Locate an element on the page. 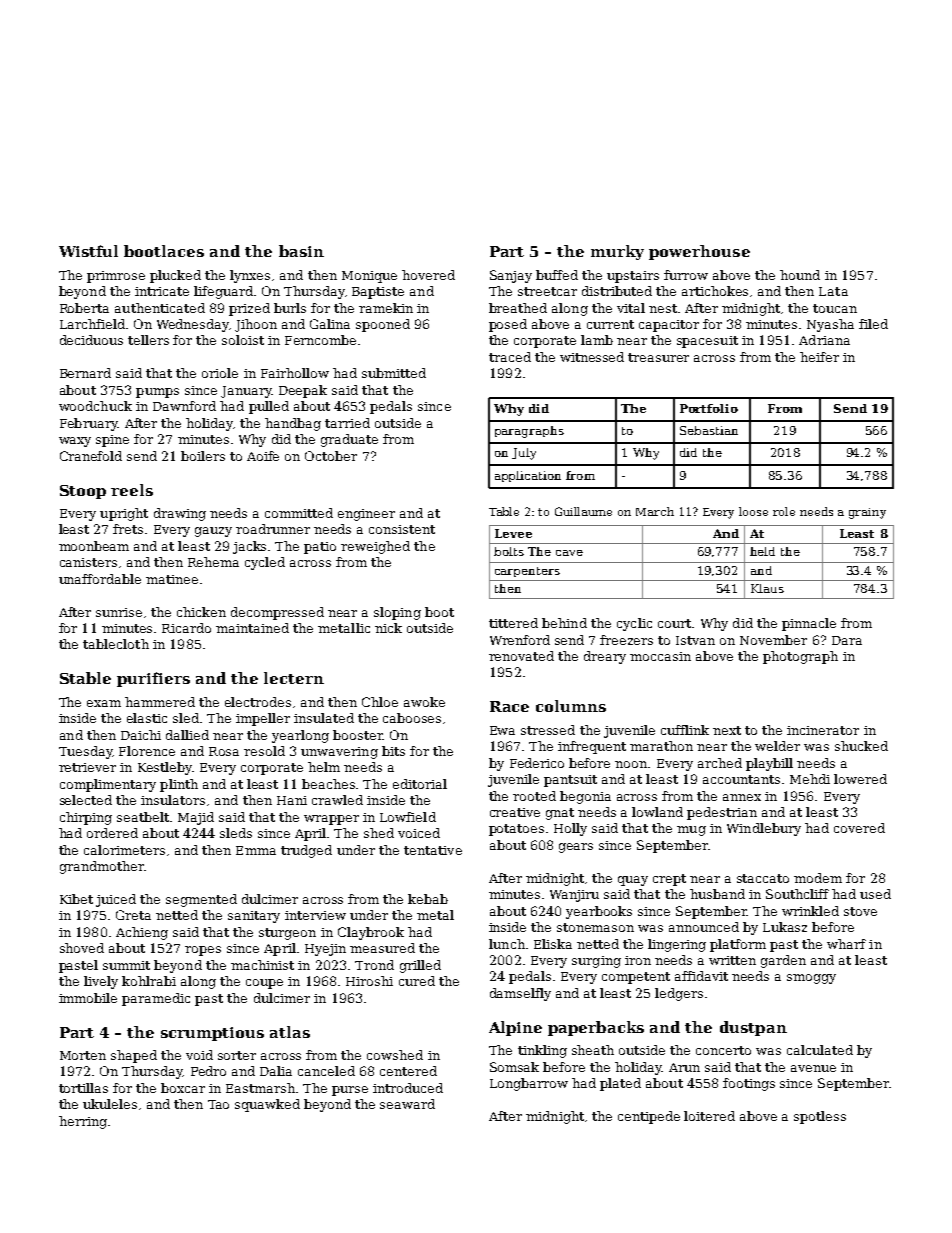 This page has width=952, height=1233. murky is located at coordinates (617, 252).
